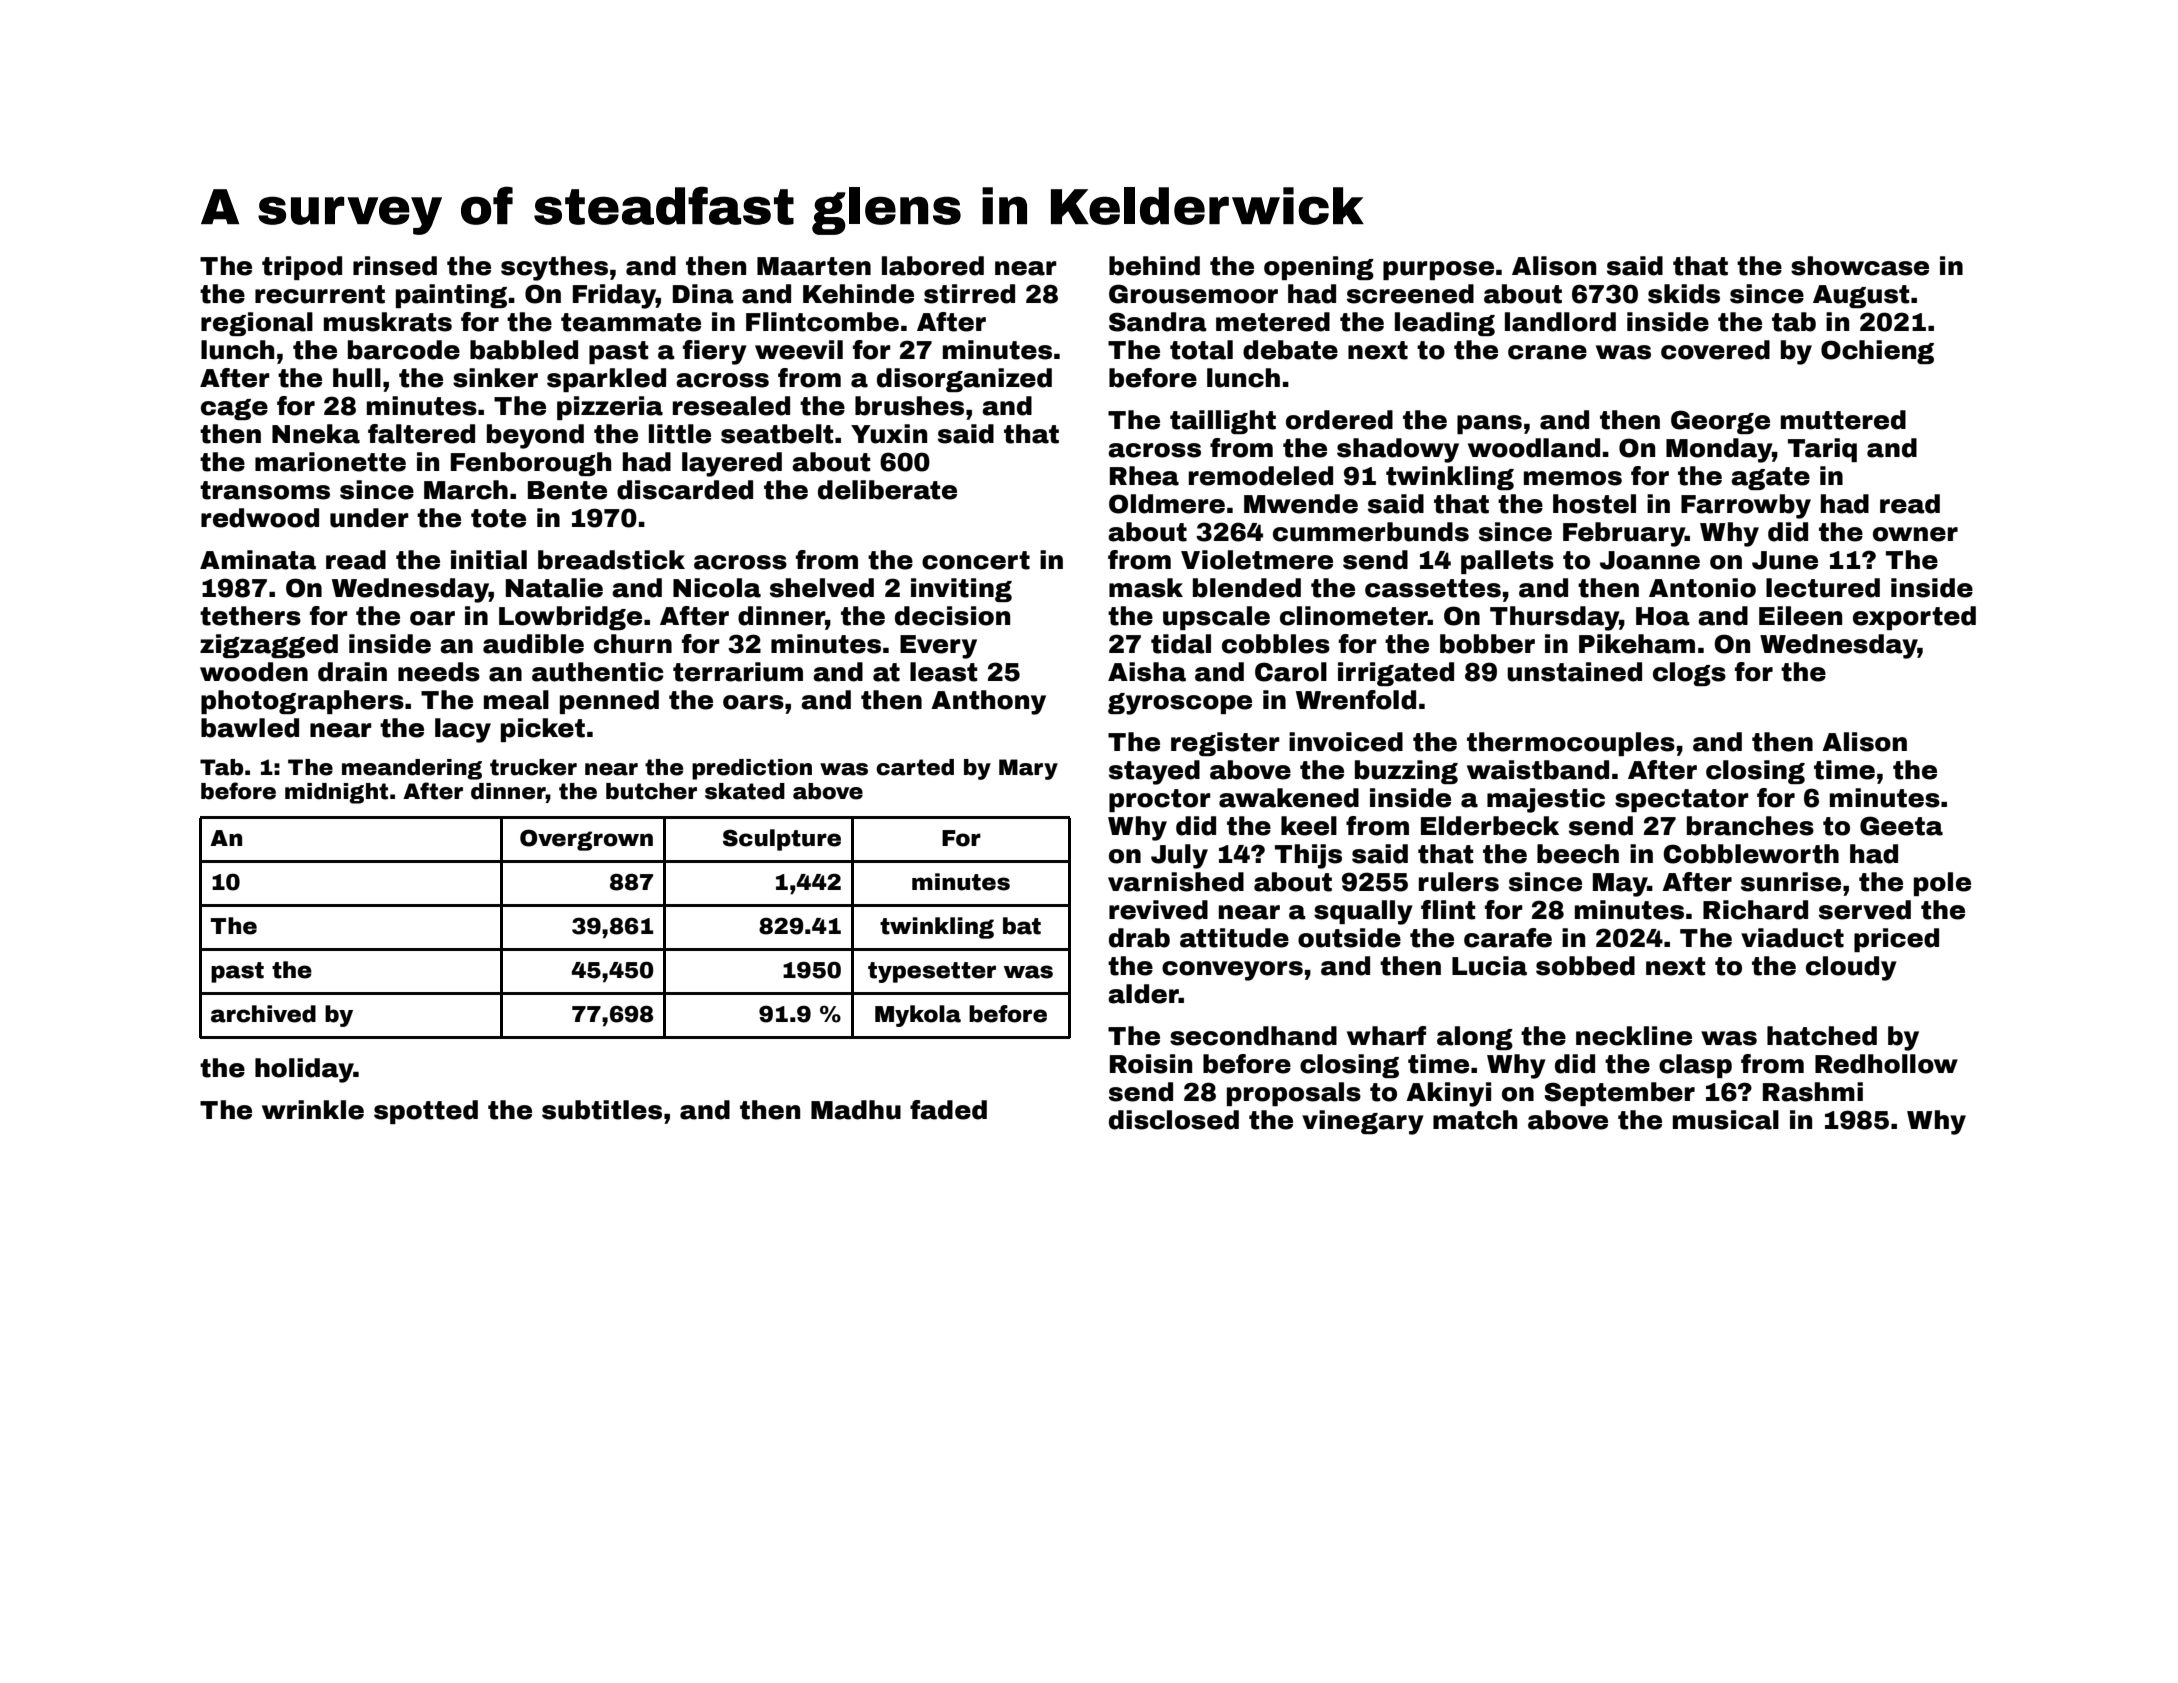  Describe the element at coordinates (943, 672) in the image. I see `least` at that location.
